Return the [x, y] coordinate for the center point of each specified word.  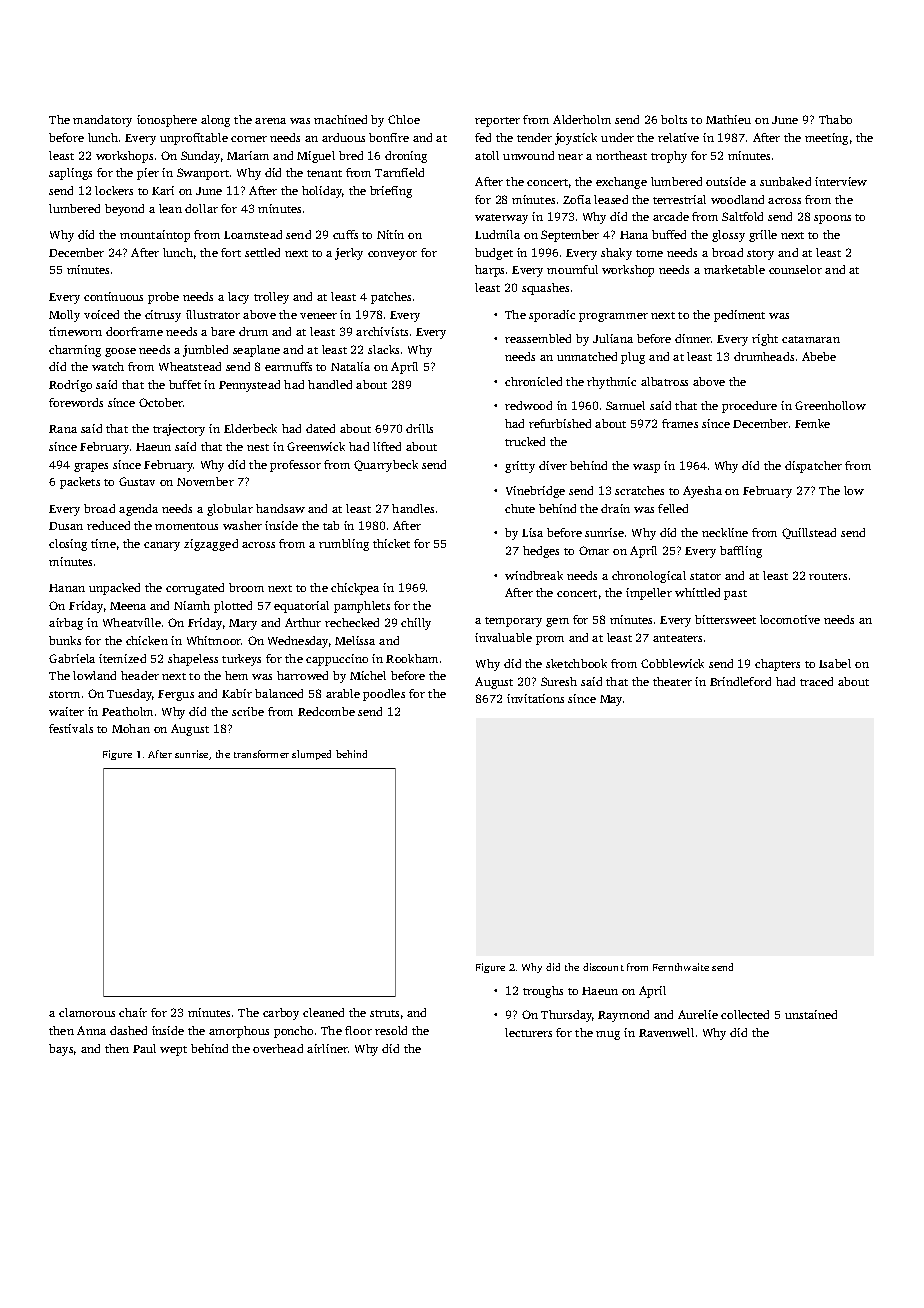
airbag [66, 624]
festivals [71, 728]
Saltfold [742, 216]
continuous [113, 296]
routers [828, 576]
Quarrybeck [386, 466]
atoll [487, 155]
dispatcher [813, 467]
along [215, 121]
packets [80, 483]
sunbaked [785, 181]
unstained [811, 1014]
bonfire [389, 137]
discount [603, 967]
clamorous [87, 1012]
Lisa [532, 532]
